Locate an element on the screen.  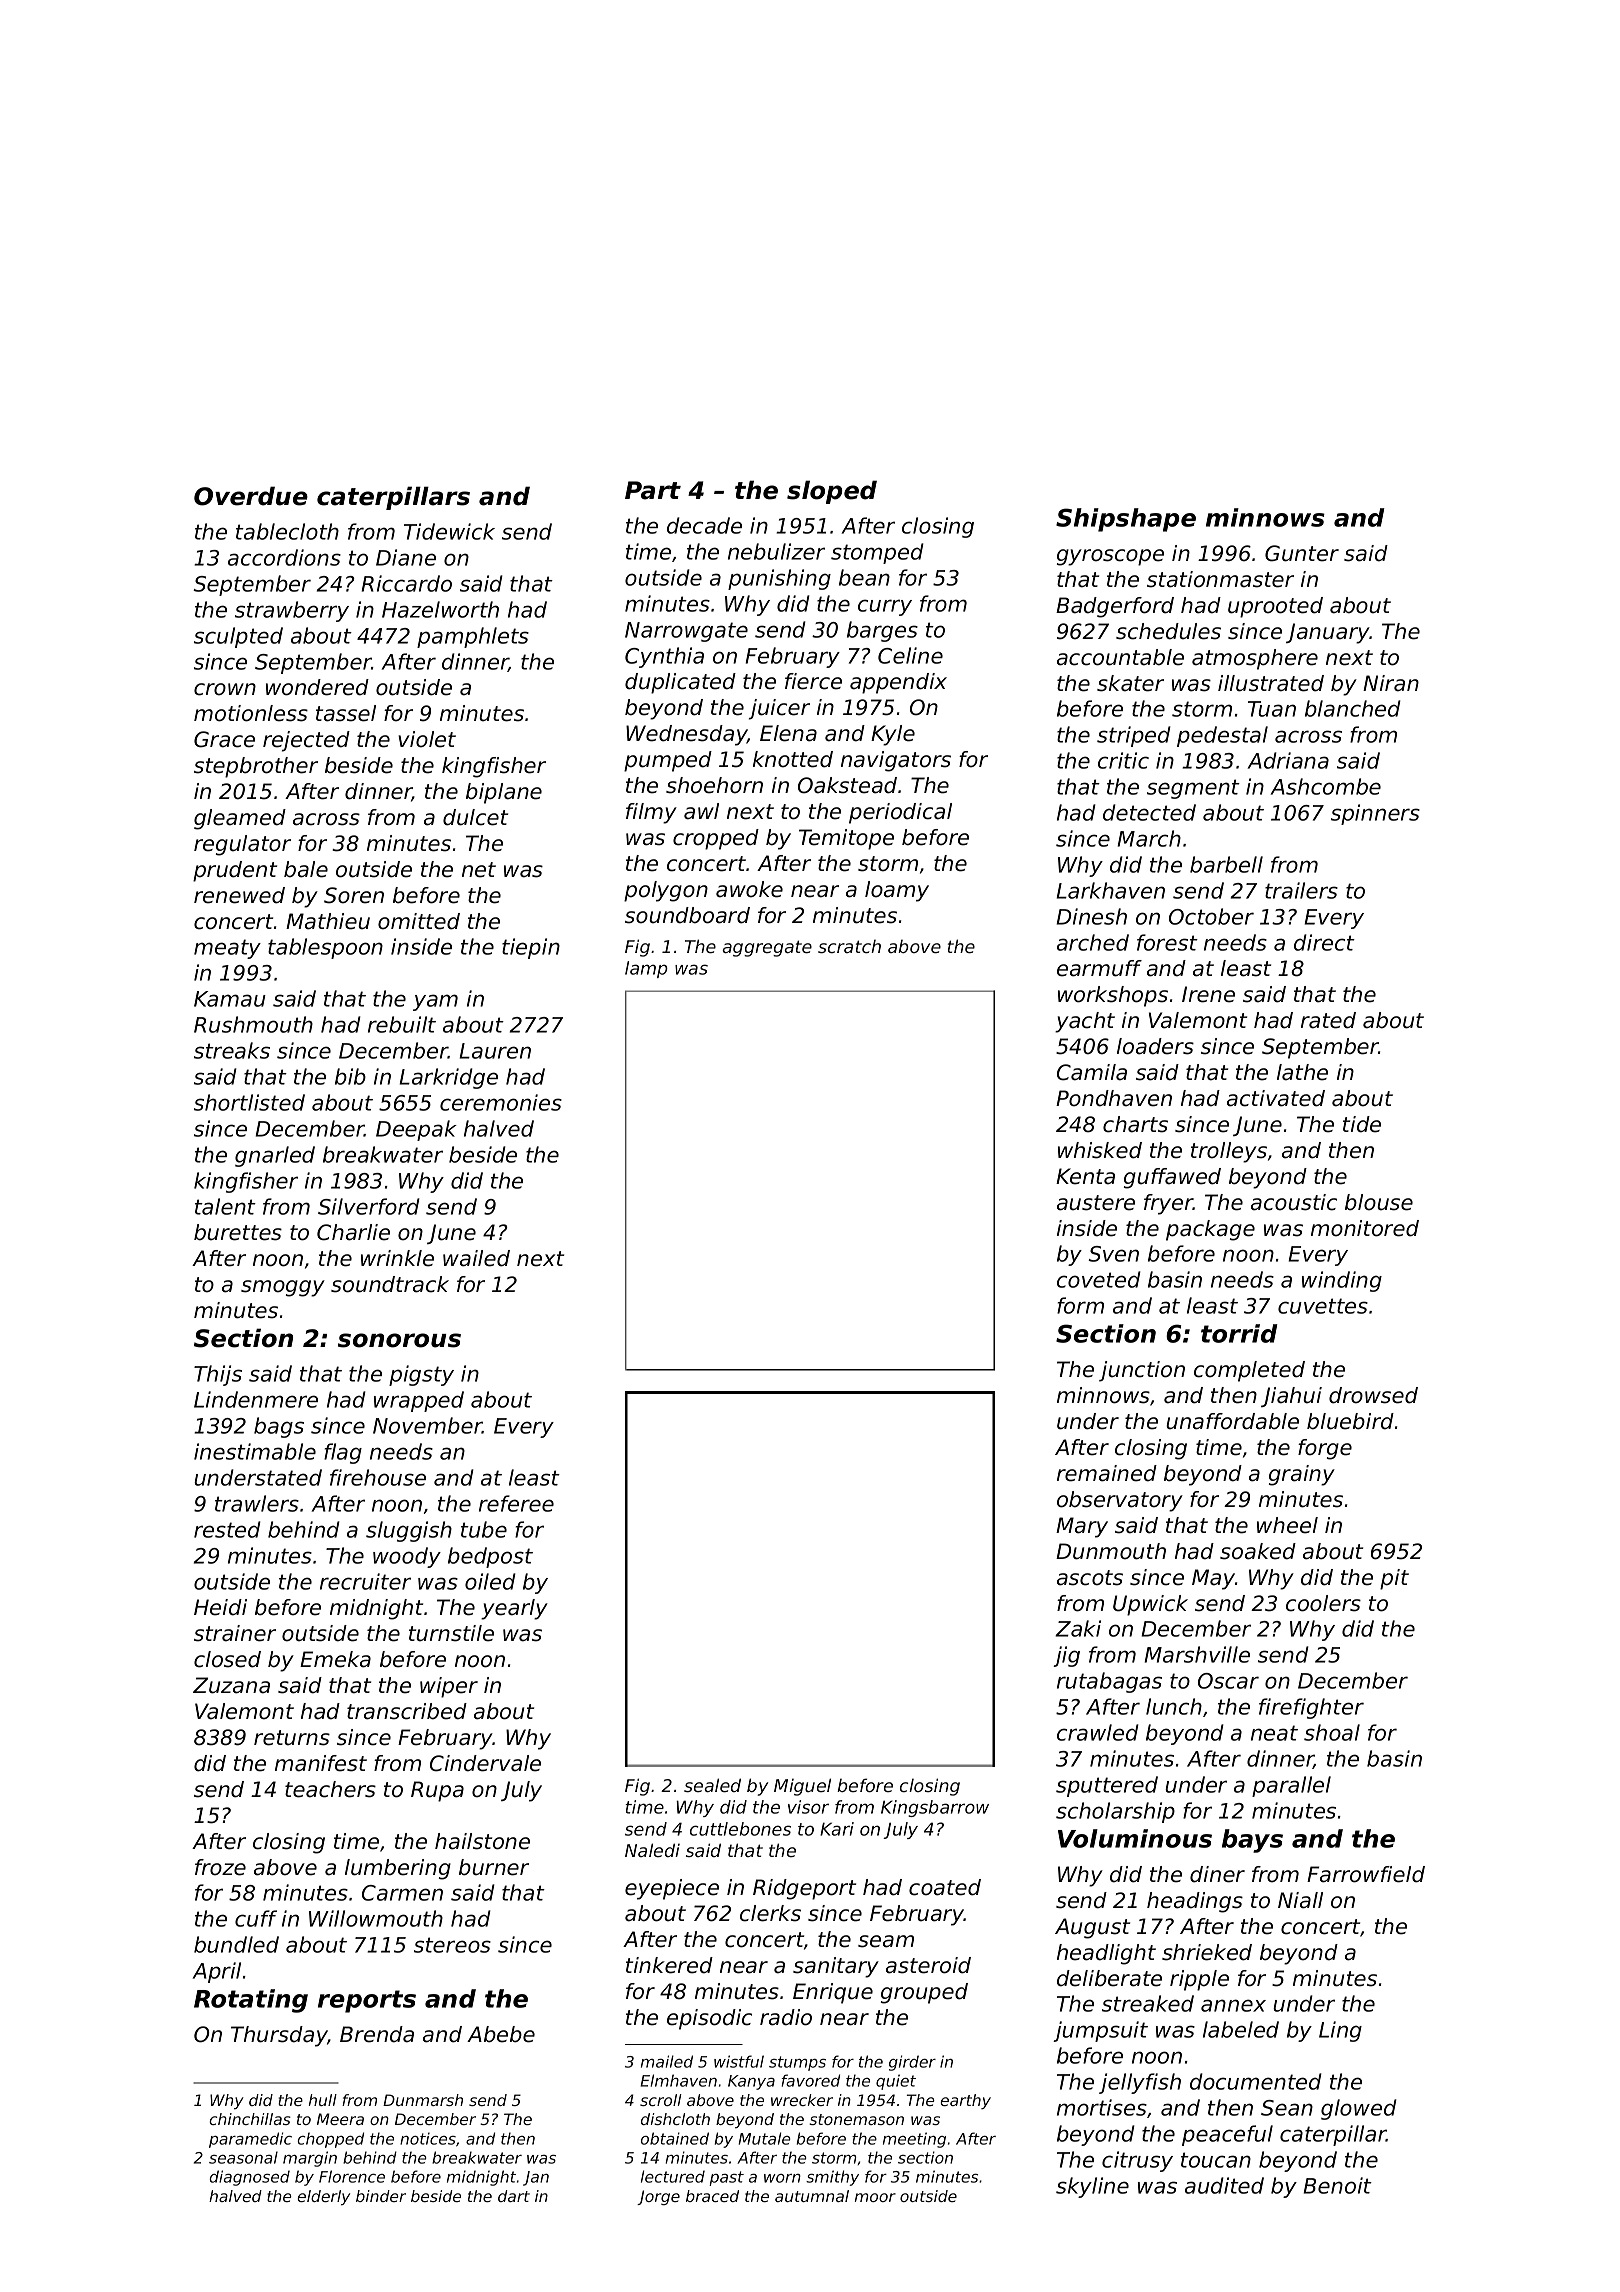
cuvettes is located at coordinates (1323, 1306).
